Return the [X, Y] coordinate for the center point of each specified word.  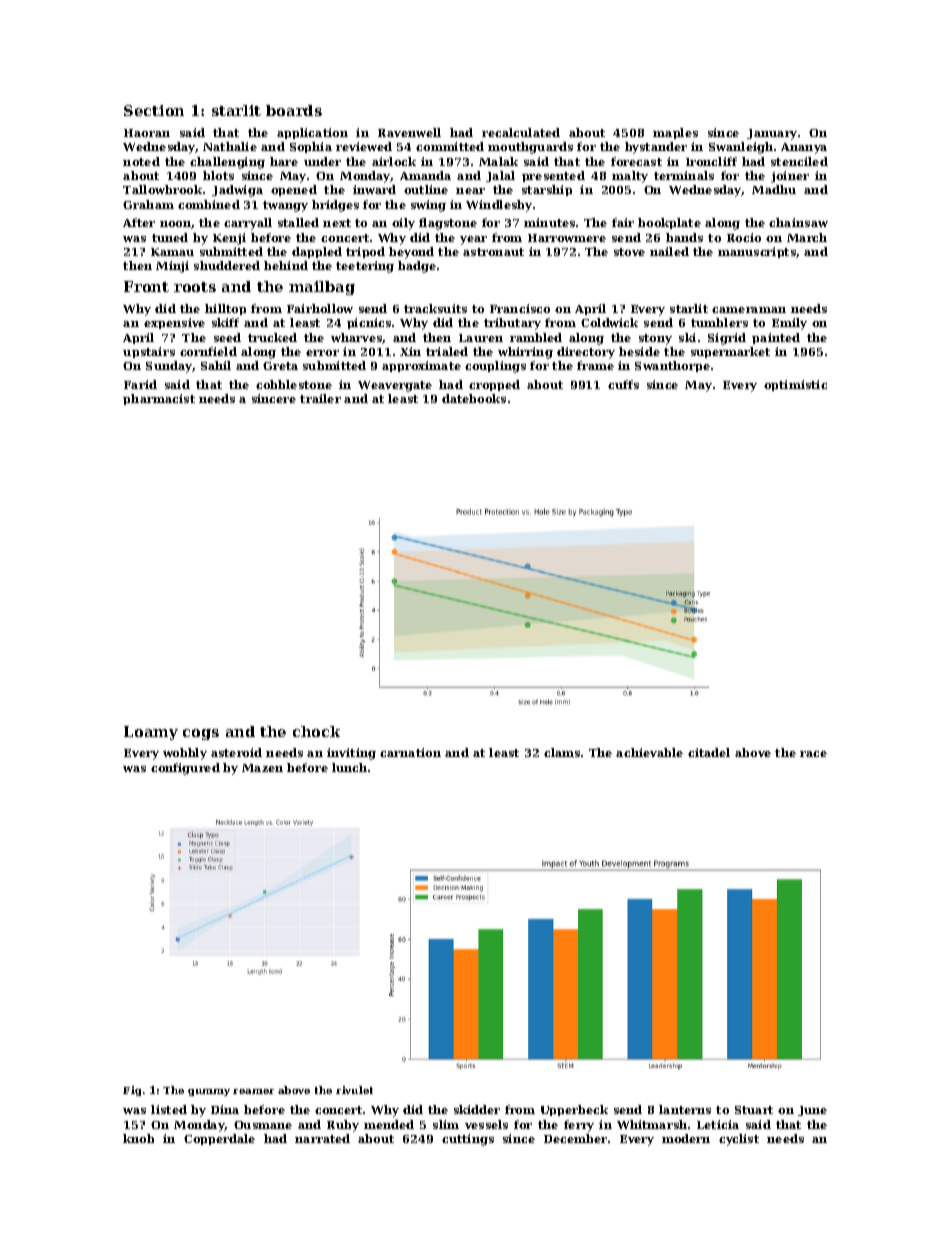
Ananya [804, 148]
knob [138, 1138]
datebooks [474, 398]
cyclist [739, 1140]
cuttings [468, 1140]
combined [209, 204]
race [813, 754]
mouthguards [530, 148]
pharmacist [159, 399]
